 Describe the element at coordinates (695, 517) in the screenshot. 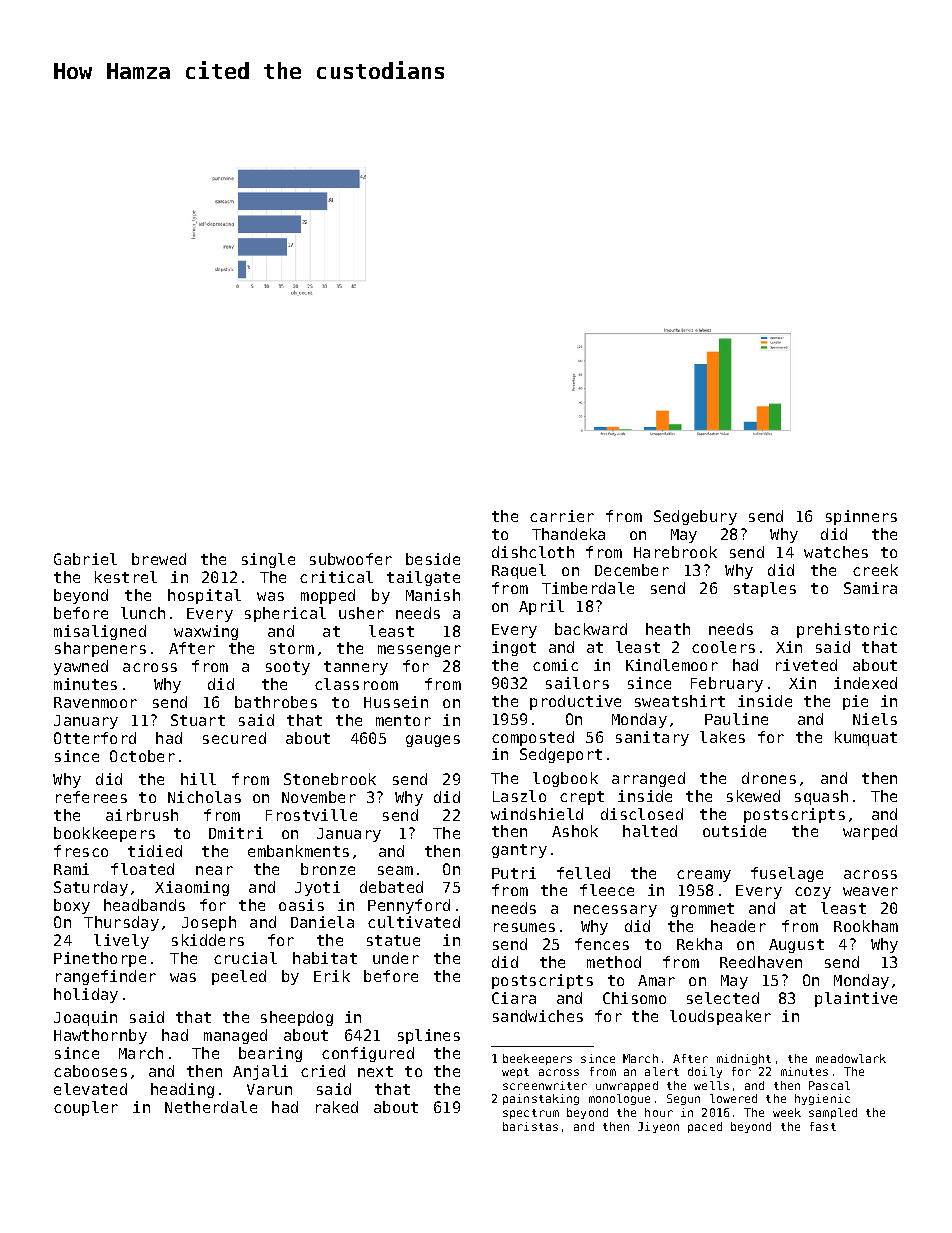

I see `Sedgebury` at that location.
